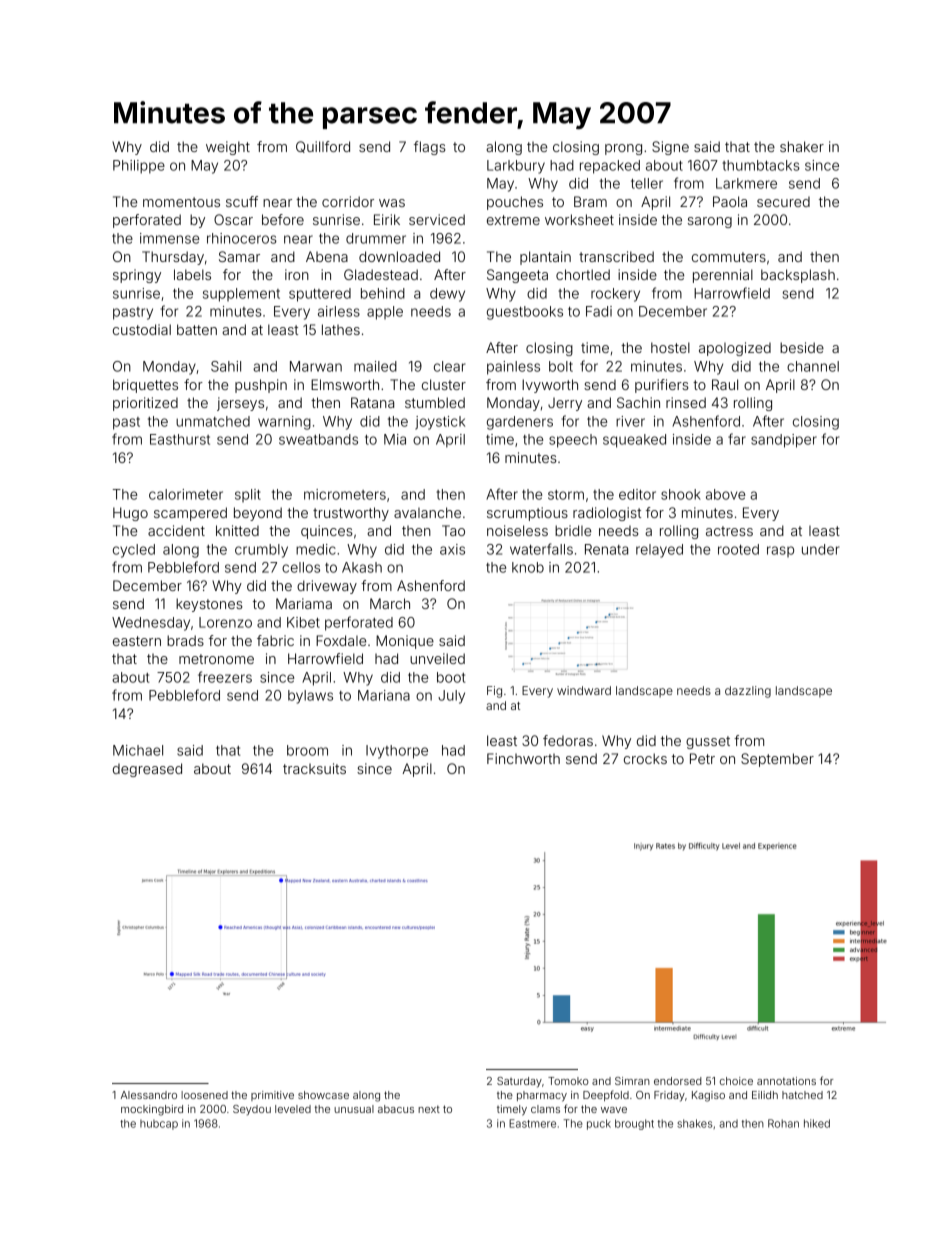 This page has height=1233, width=952. What do you see at coordinates (314, 768) in the page?
I see `tracksuits` at bounding box center [314, 768].
